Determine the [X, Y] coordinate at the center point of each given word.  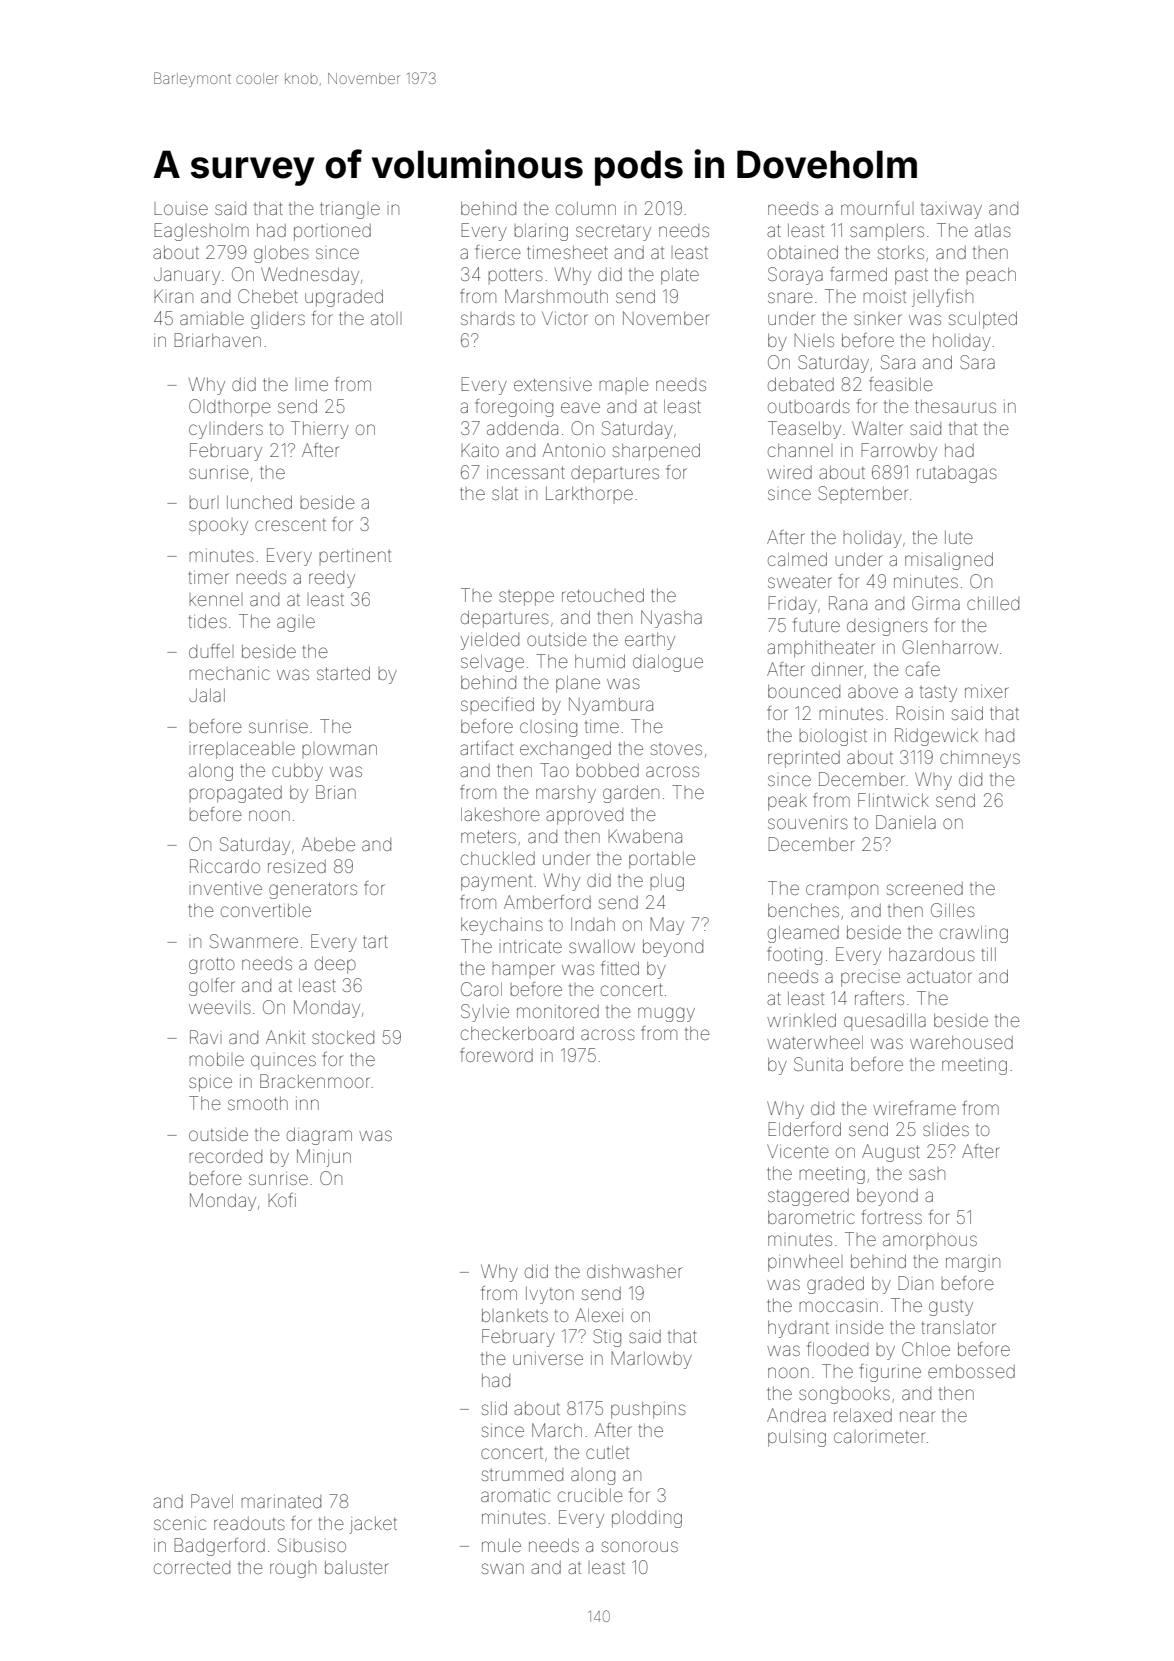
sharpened [656, 452]
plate [680, 276]
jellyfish [942, 298]
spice [210, 1084]
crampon [842, 891]
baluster [357, 1567]
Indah [593, 924]
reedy [332, 579]
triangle [350, 210]
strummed [522, 1474]
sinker [878, 319]
